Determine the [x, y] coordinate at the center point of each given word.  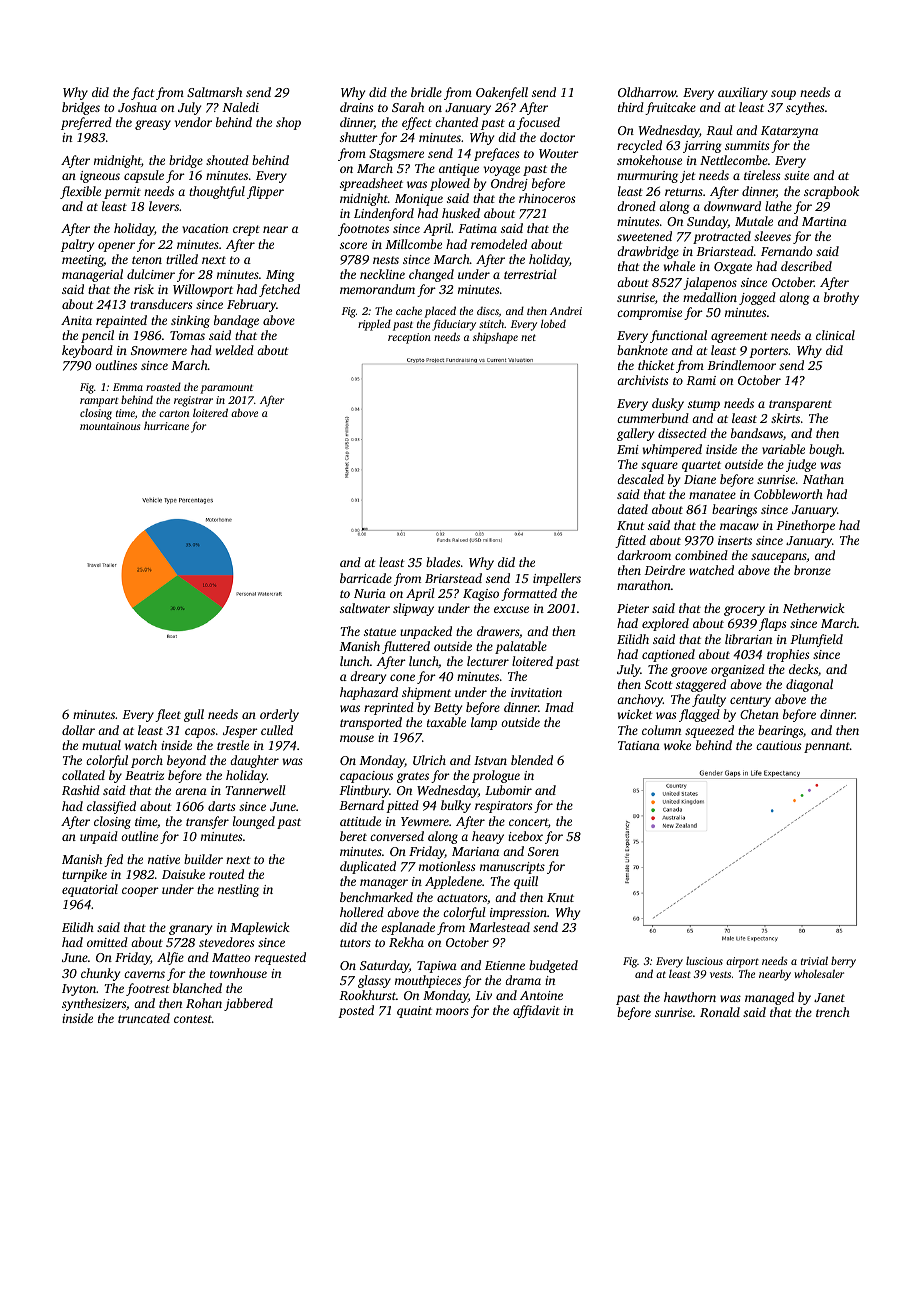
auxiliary [743, 93]
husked [461, 213]
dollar [78, 730]
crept [246, 230]
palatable [521, 647]
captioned [668, 655]
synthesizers [94, 1004]
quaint [414, 1012]
